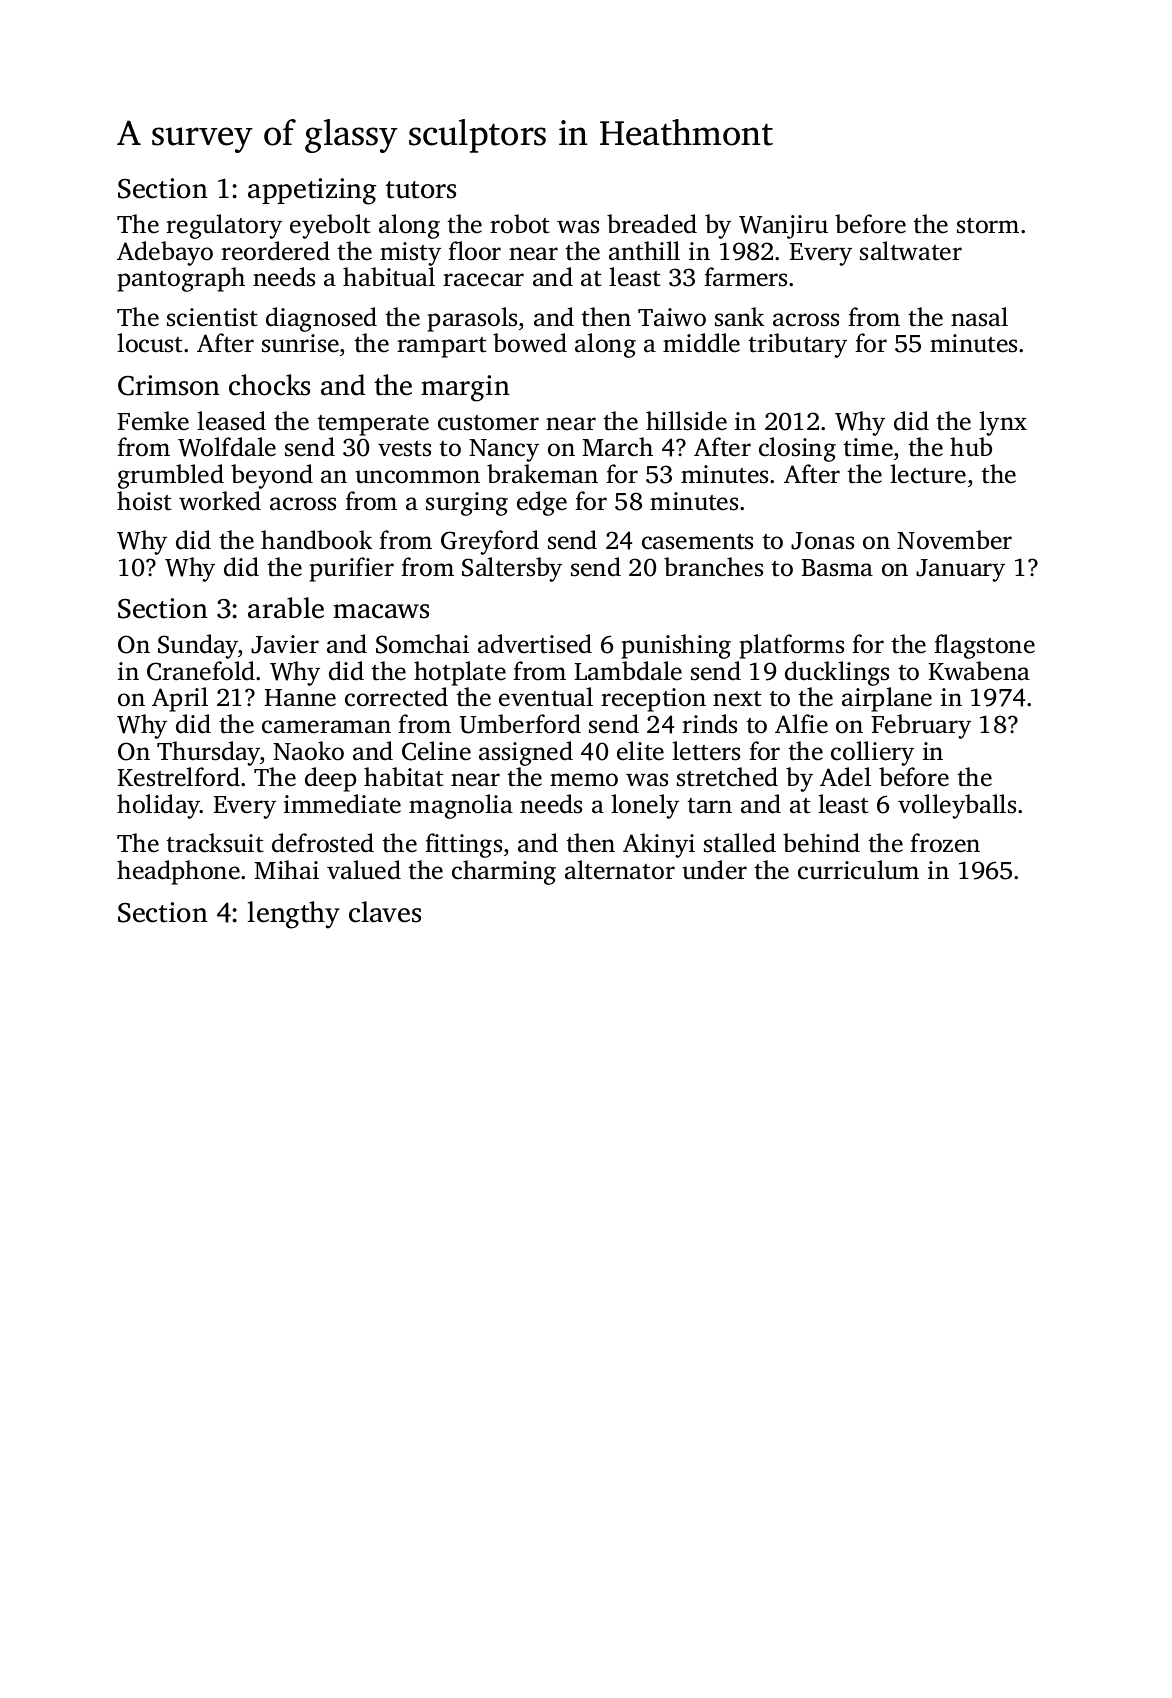 The height and width of the screenshot is (1698, 1172). Describe the element at coordinates (178, 872) in the screenshot. I see `headphone` at that location.
